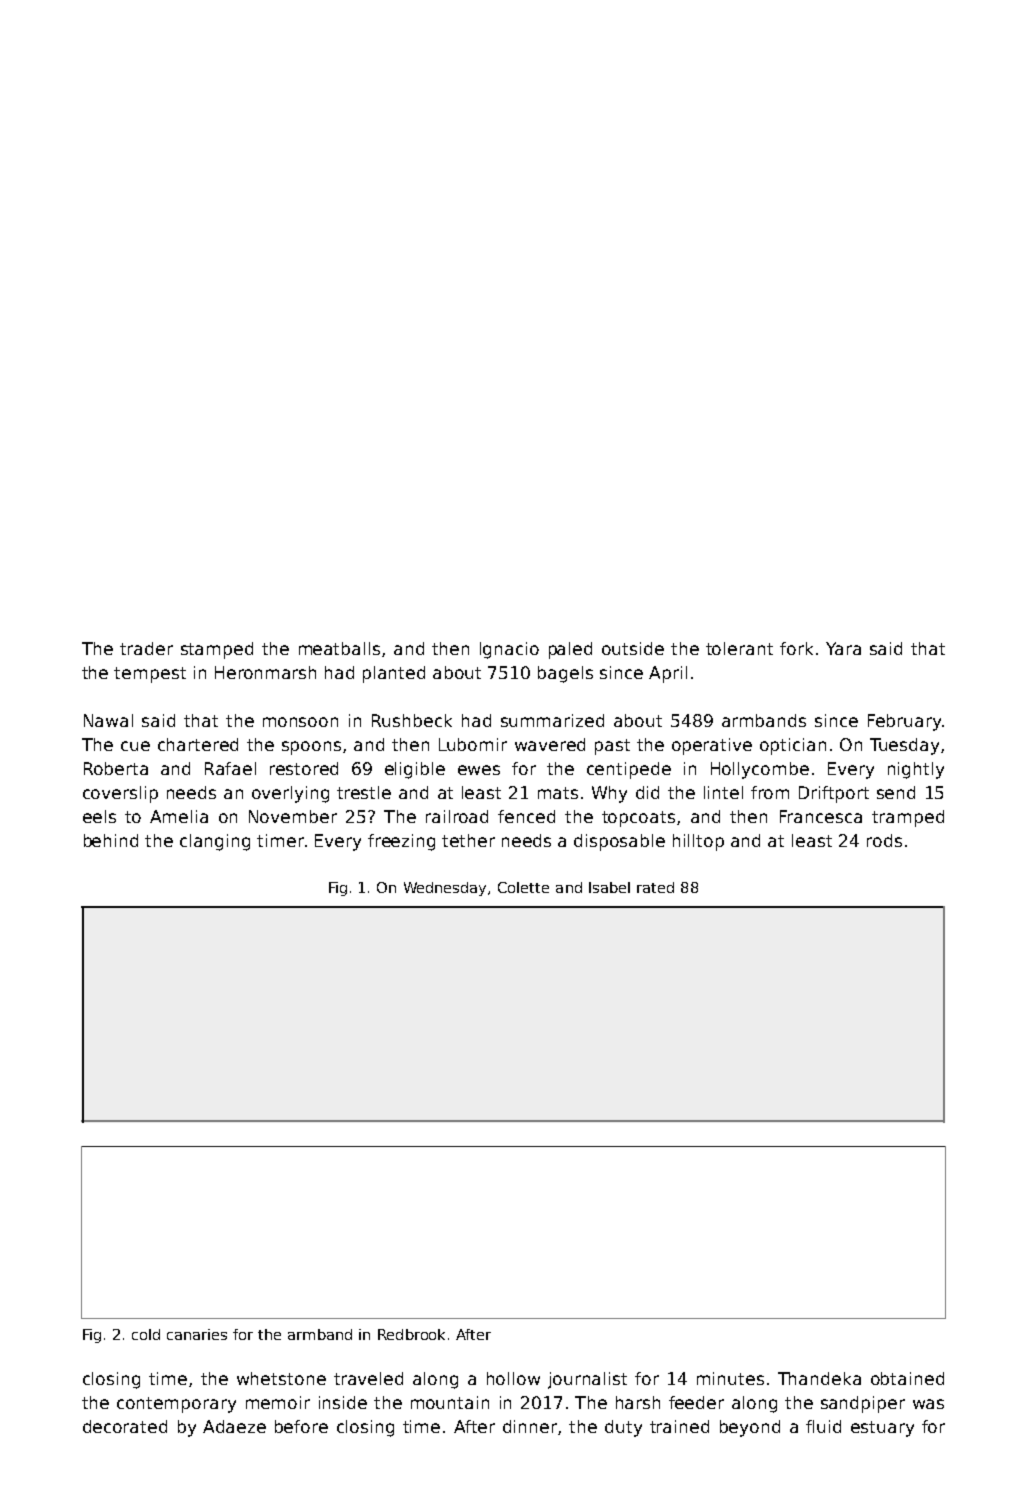 This page has height=1488, width=1027. What do you see at coordinates (215, 842) in the page?
I see `clanging` at bounding box center [215, 842].
